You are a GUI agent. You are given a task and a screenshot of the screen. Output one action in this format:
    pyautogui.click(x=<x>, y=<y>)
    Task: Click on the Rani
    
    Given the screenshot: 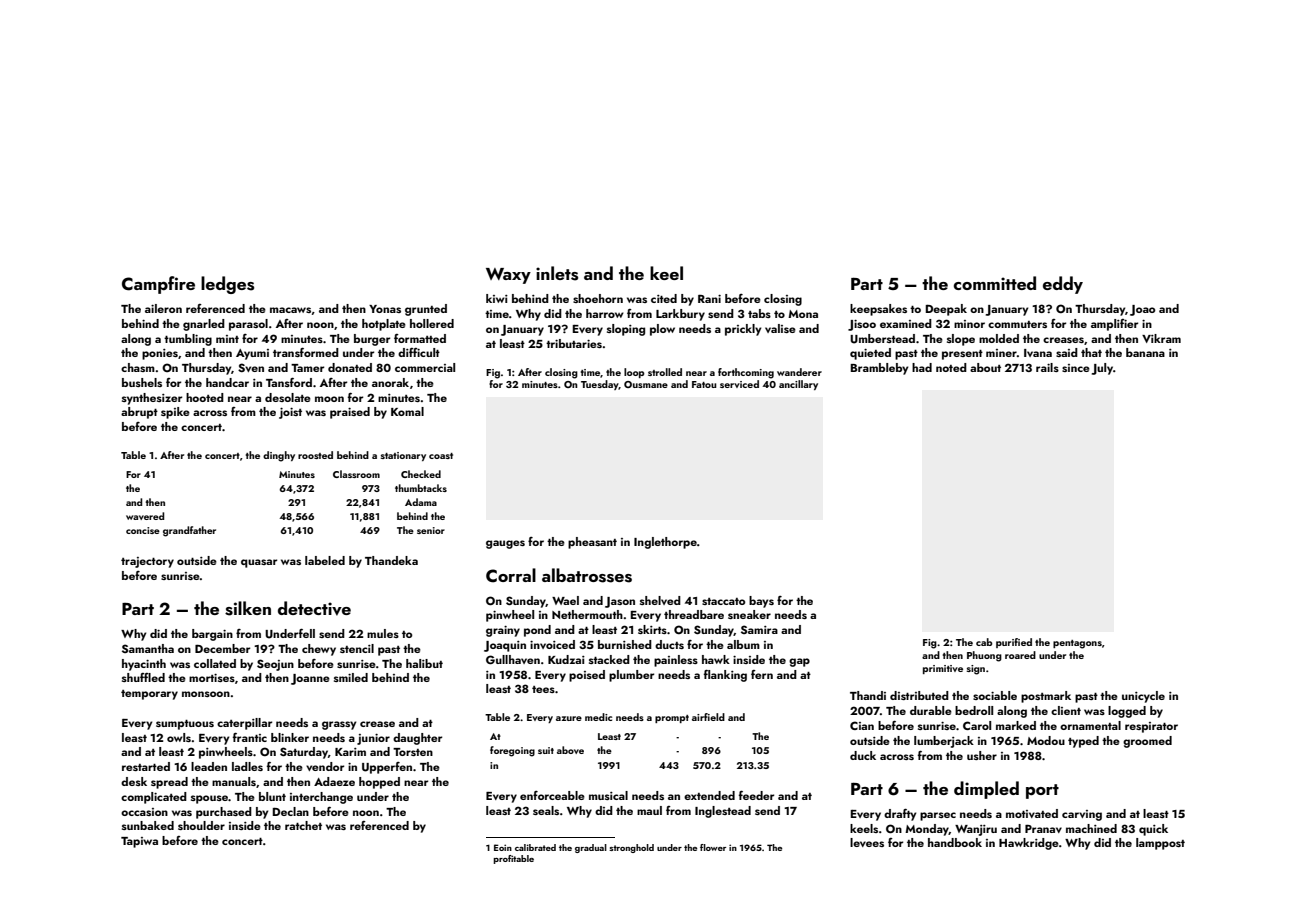 What is the action you would take?
    pyautogui.click(x=709, y=298)
